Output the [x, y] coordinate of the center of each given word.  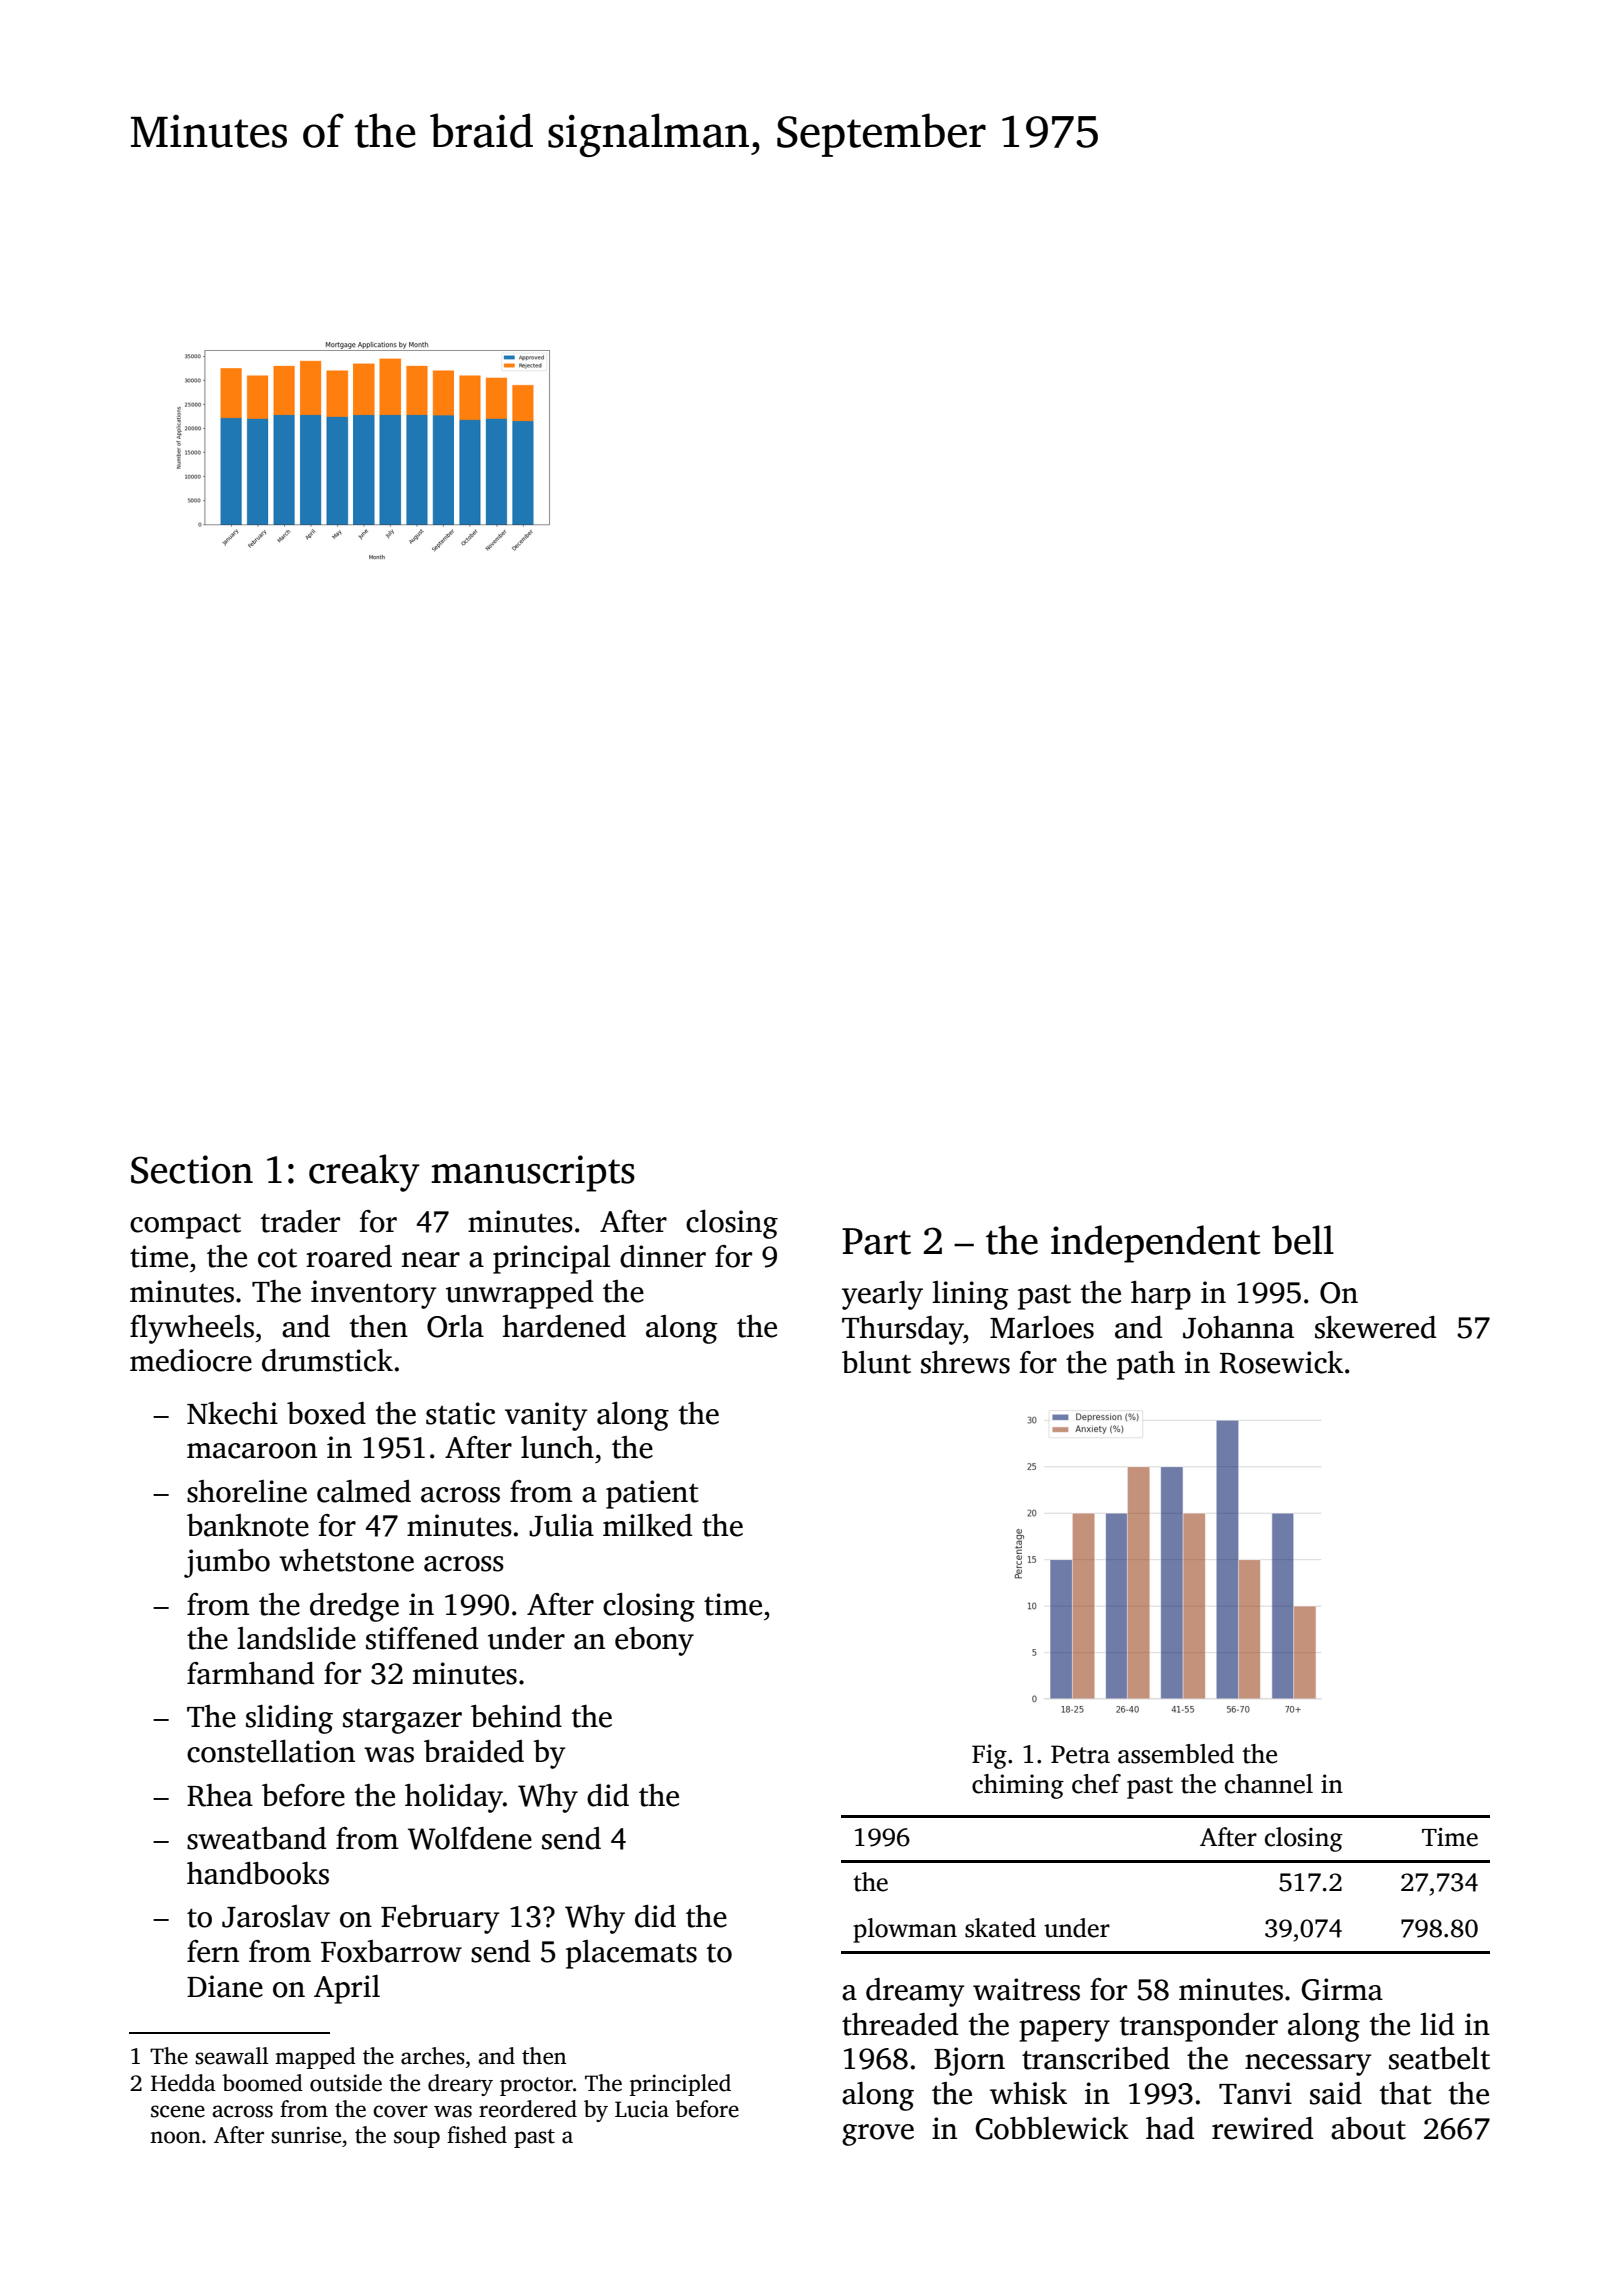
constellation [271, 1751]
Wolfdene [470, 1838]
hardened [564, 1326]
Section [192, 1169]
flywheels [192, 1329]
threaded [900, 2024]
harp [1161, 1295]
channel [1269, 1784]
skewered [1375, 1327]
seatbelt [1439, 2058]
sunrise [306, 2135]
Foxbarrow [391, 1951]
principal [551, 1259]
